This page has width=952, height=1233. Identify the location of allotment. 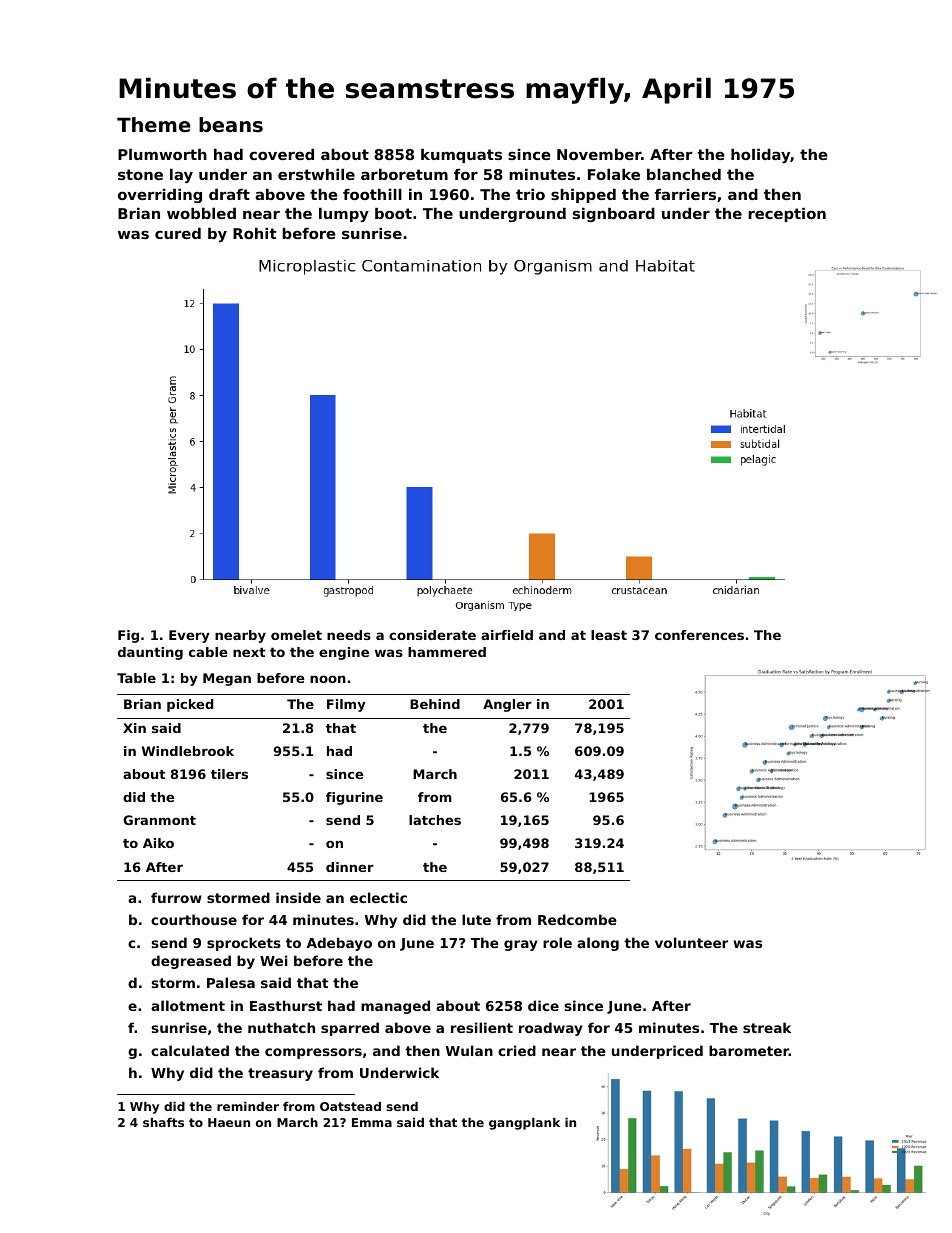
(188, 1005).
